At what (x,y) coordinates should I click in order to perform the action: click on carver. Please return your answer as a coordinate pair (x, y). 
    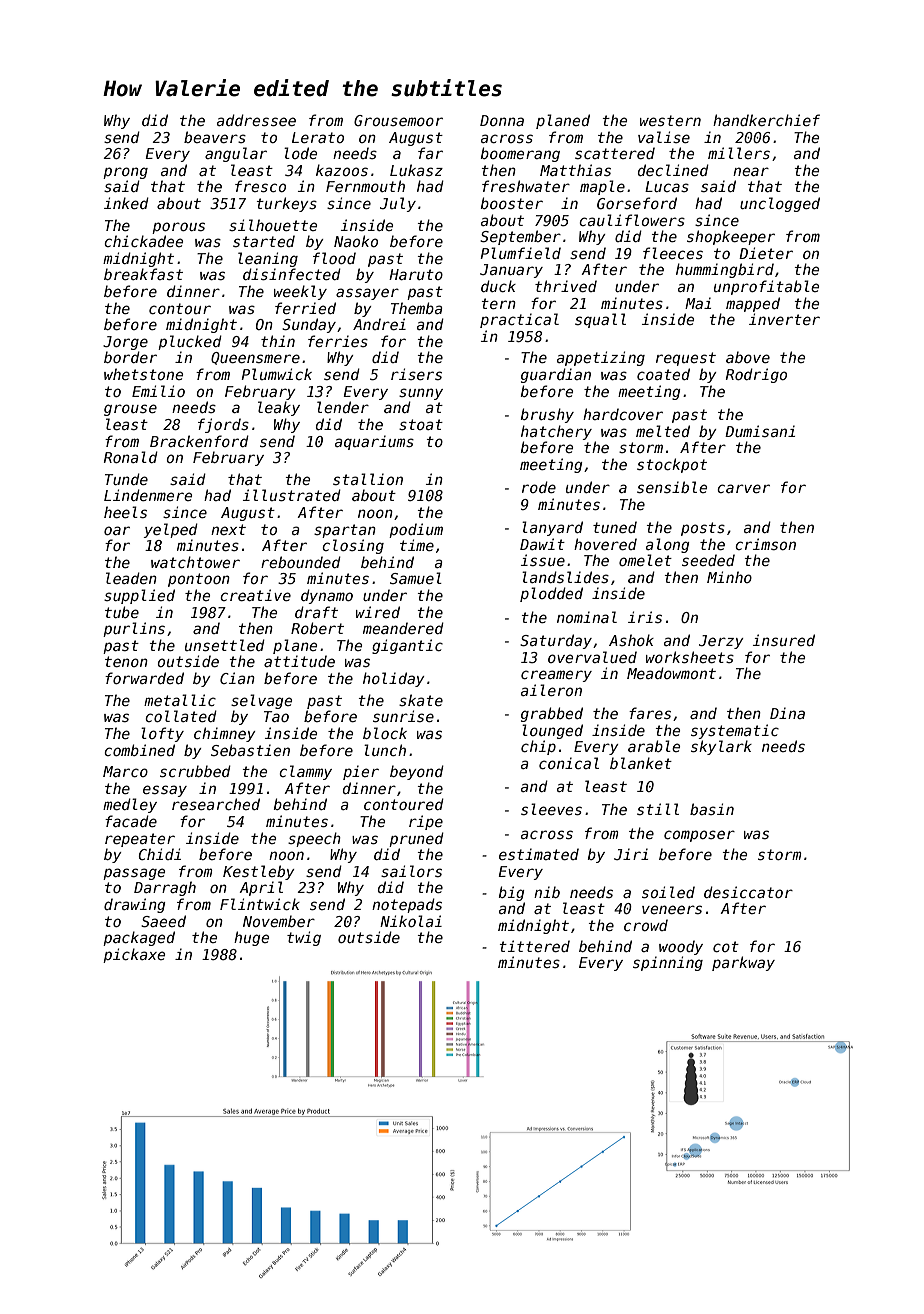
    Looking at the image, I should click on (743, 488).
